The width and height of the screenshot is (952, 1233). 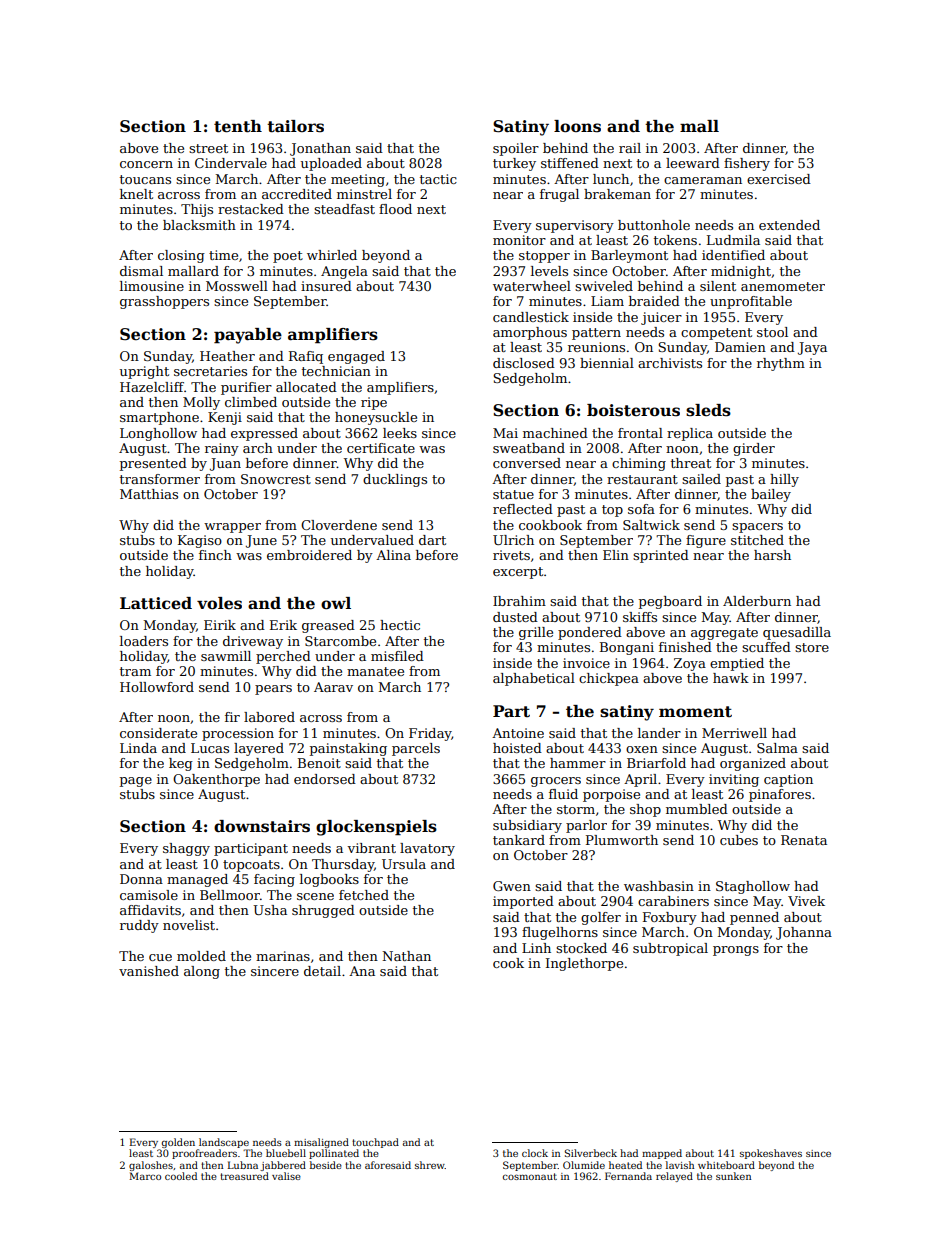 What do you see at coordinates (400, 433) in the screenshot?
I see `leeks` at bounding box center [400, 433].
